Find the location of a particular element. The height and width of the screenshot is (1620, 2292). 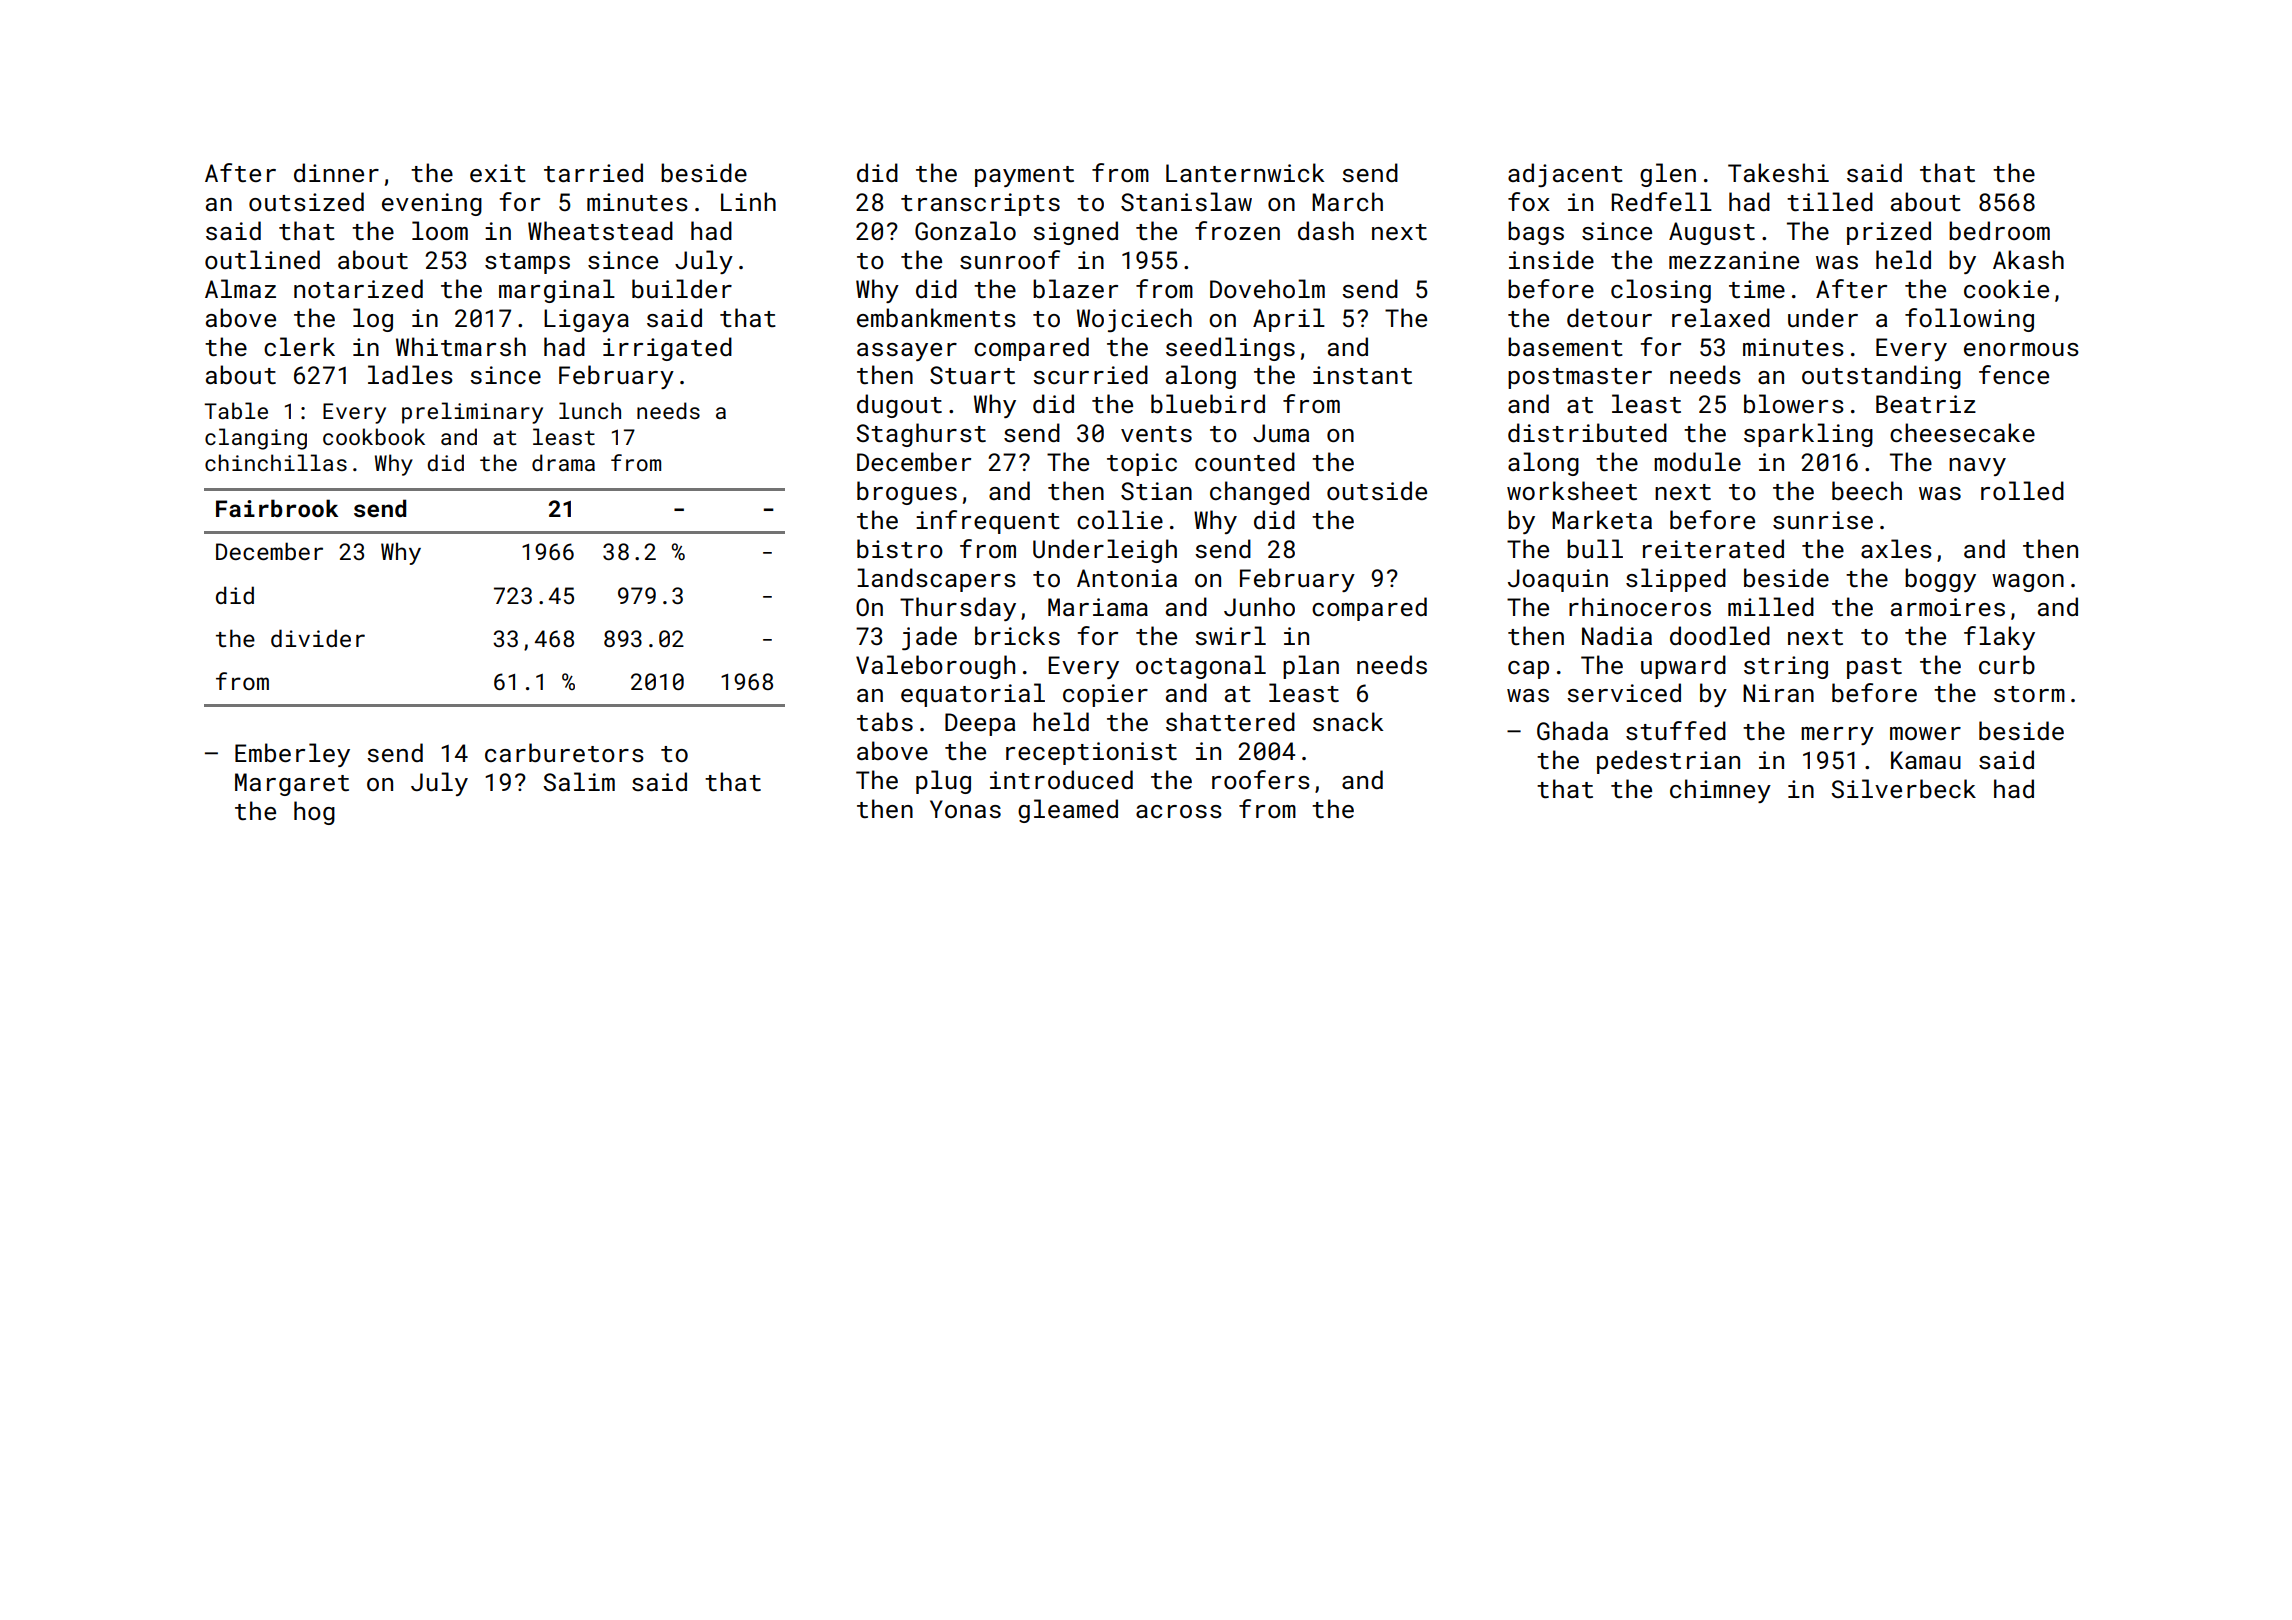

mower is located at coordinates (1925, 733).
